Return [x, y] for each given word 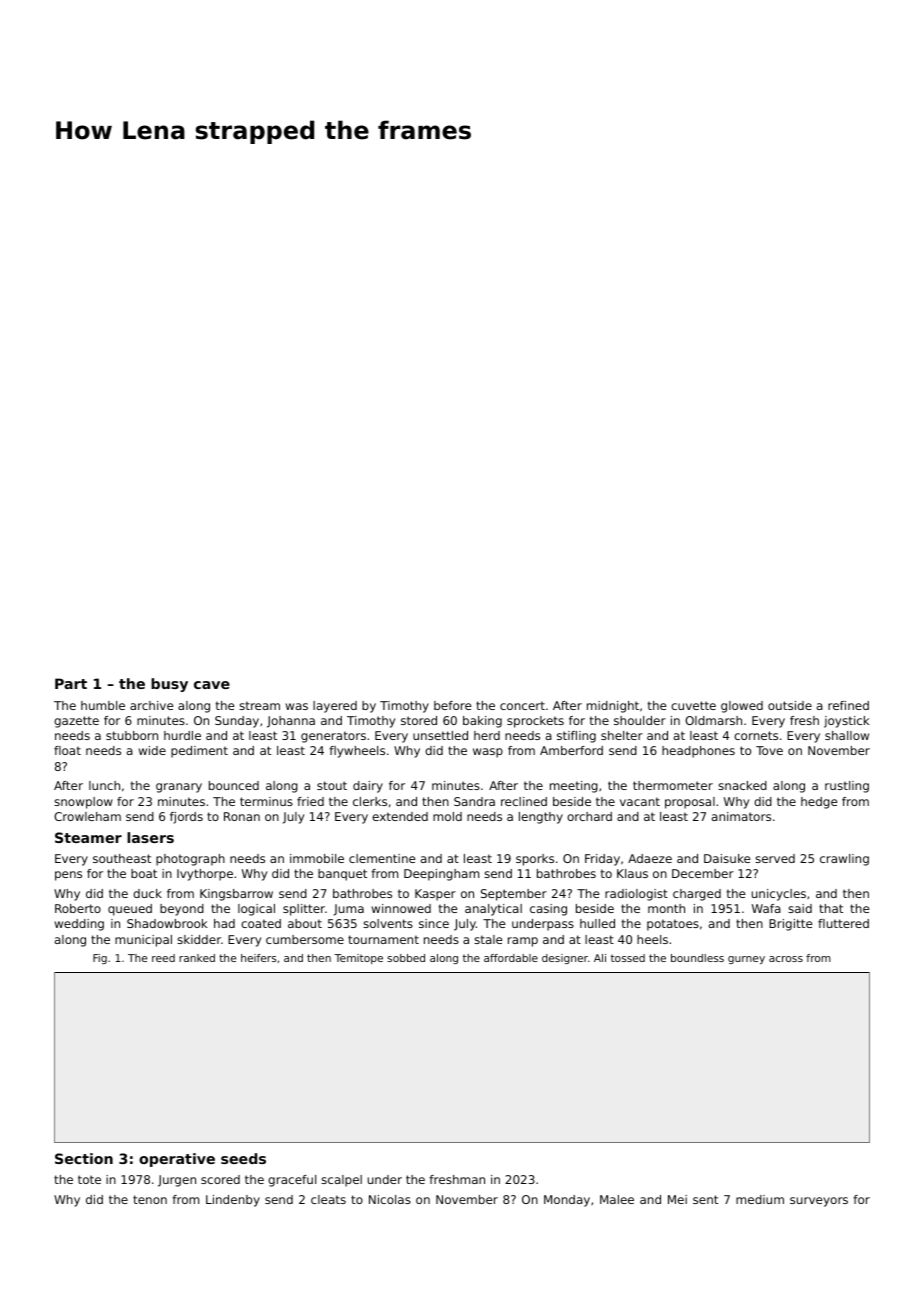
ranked [197, 958]
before [452, 705]
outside [790, 705]
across [786, 959]
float [67, 750]
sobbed [406, 958]
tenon [150, 1199]
